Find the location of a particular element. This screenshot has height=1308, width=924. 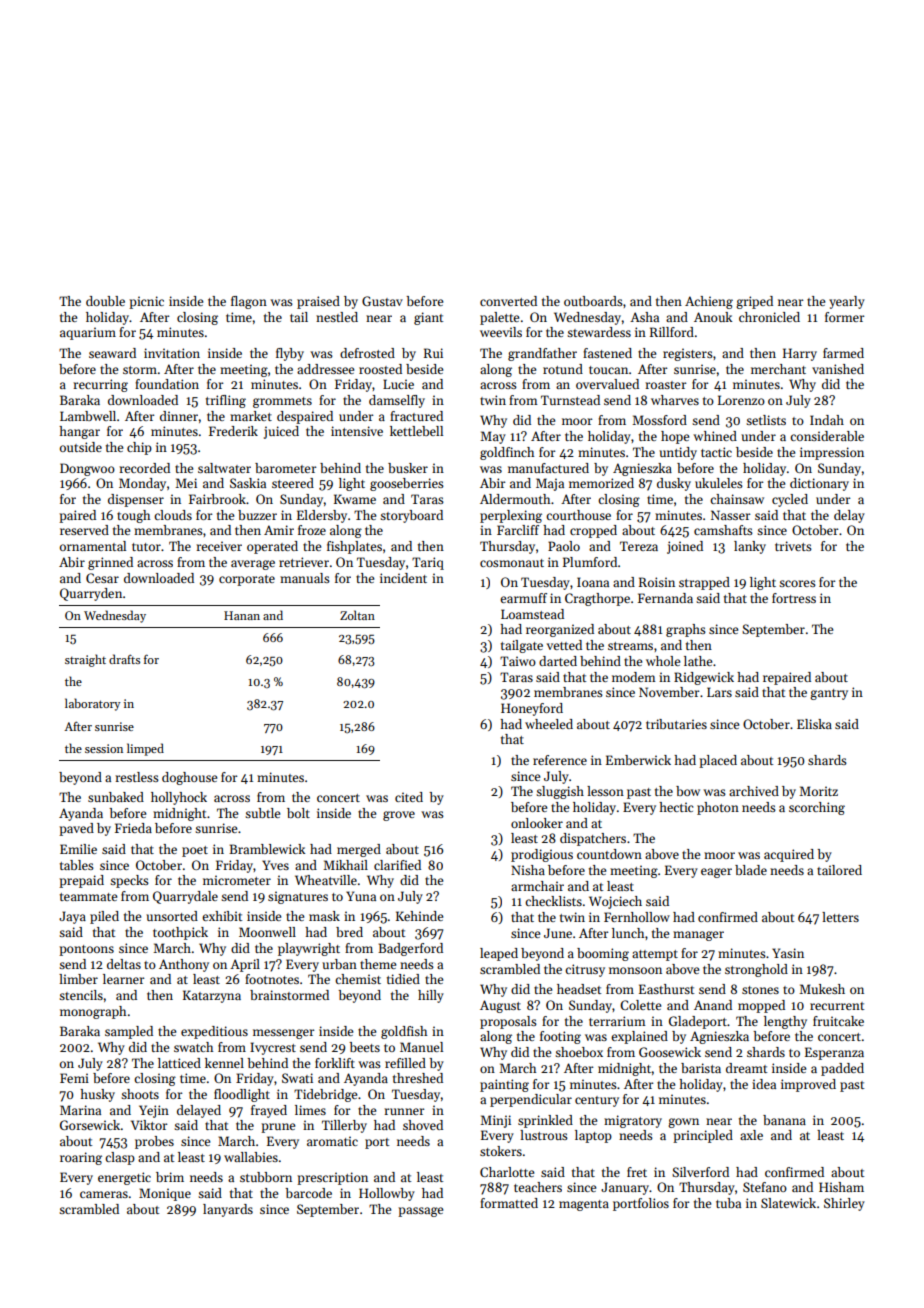

drafts is located at coordinates (124, 659).
